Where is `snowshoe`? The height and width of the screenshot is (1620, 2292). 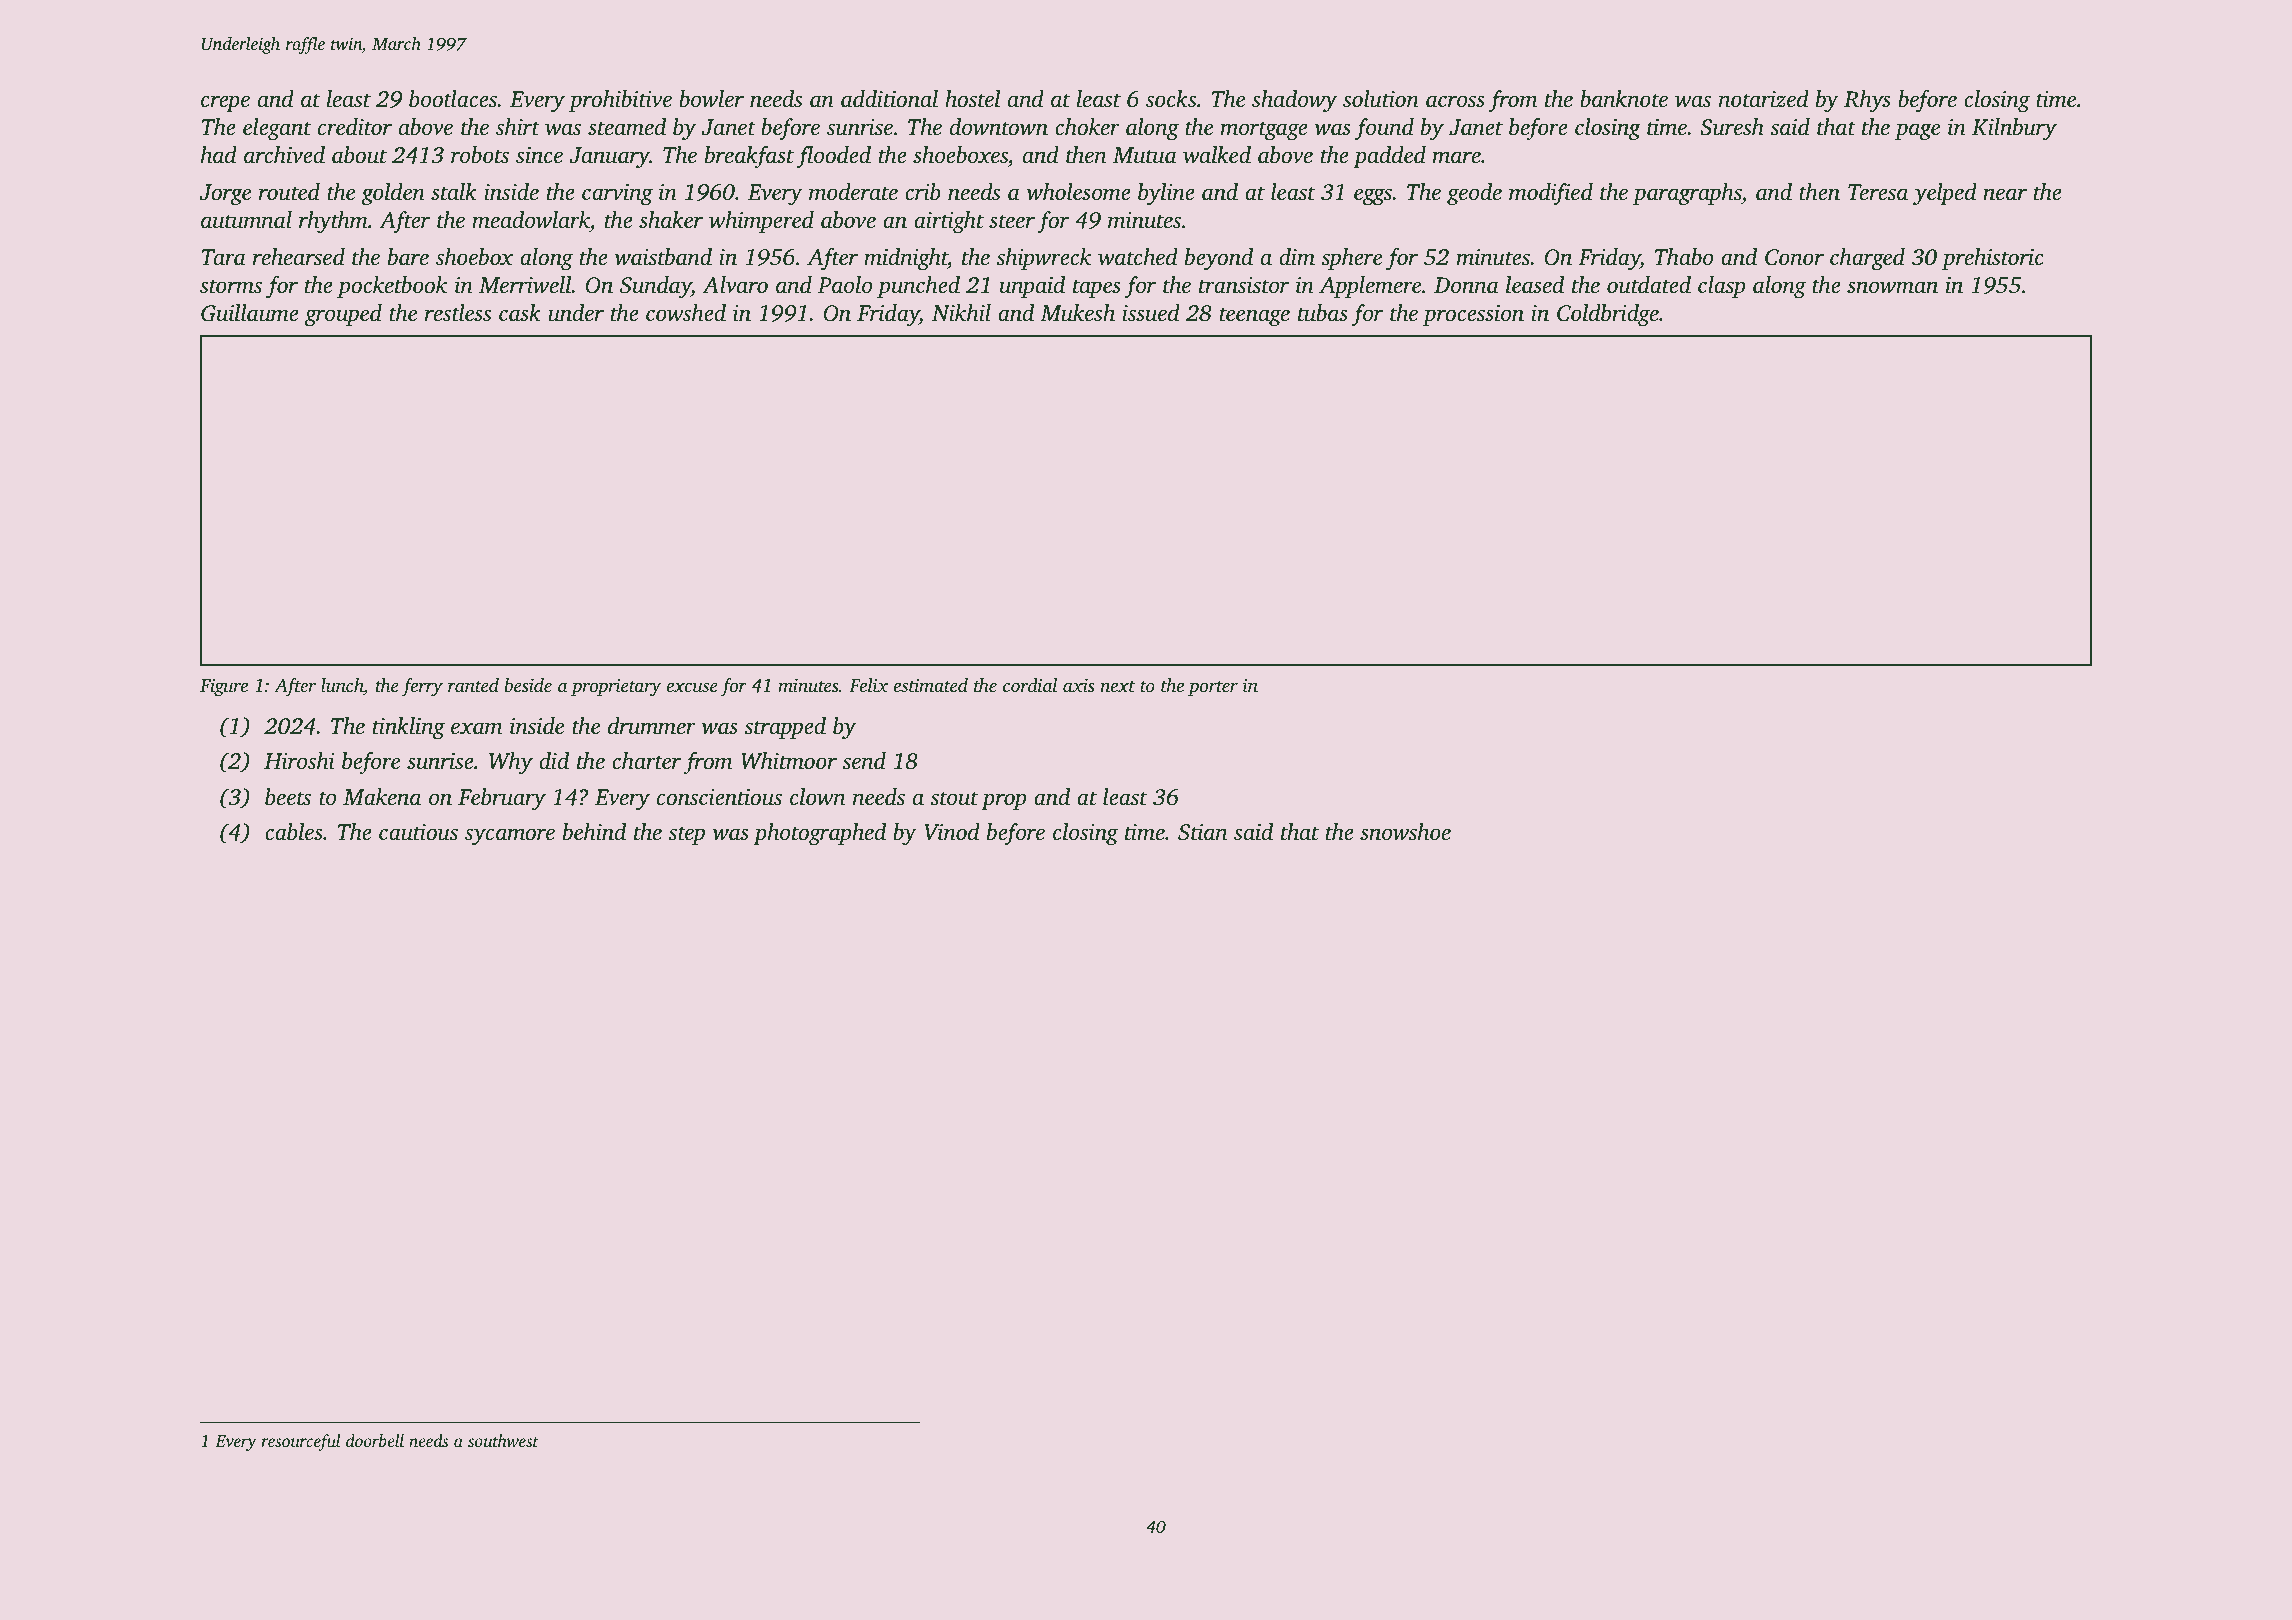 snowshoe is located at coordinates (1405, 832).
